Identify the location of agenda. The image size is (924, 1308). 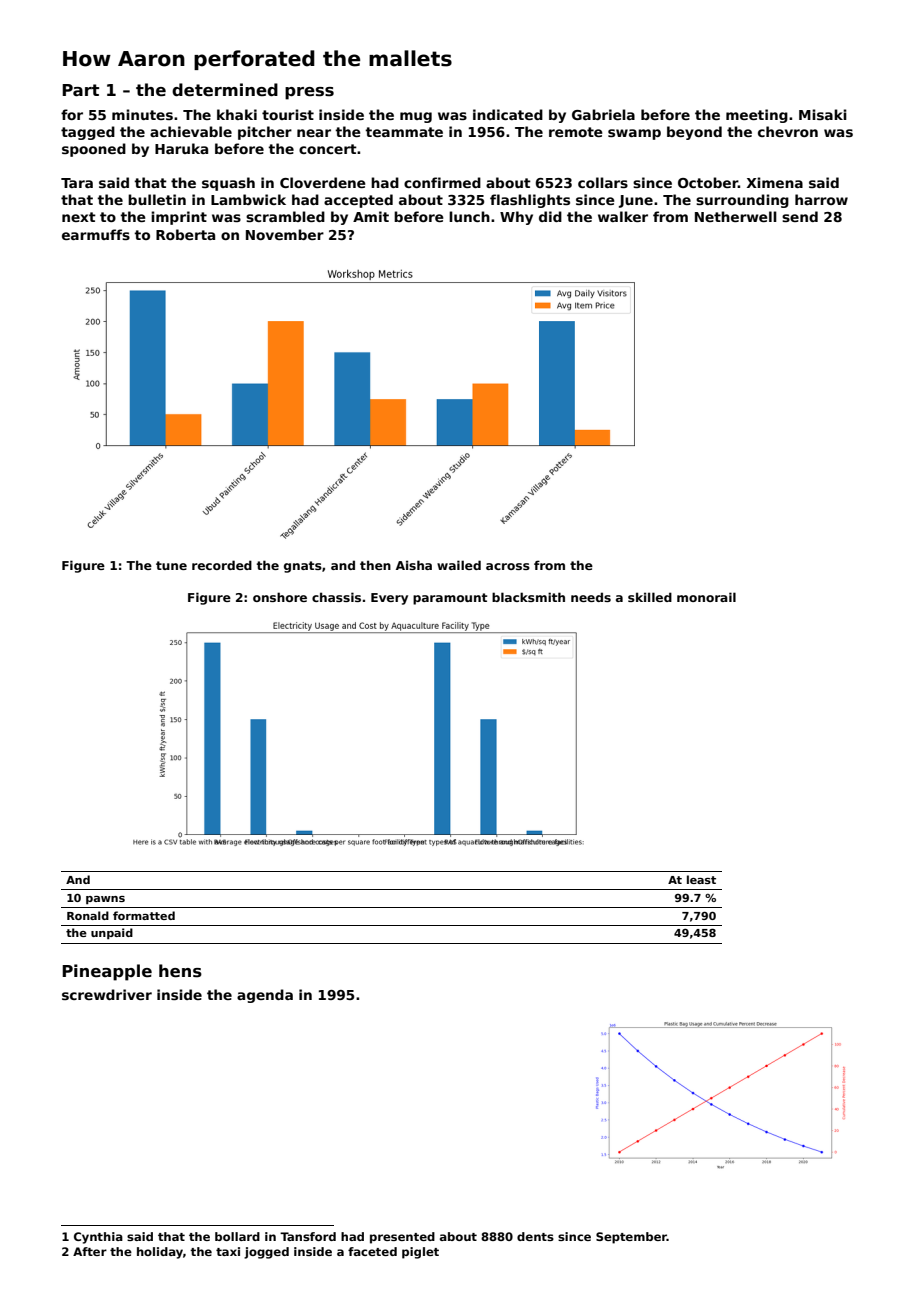
(265, 996).
